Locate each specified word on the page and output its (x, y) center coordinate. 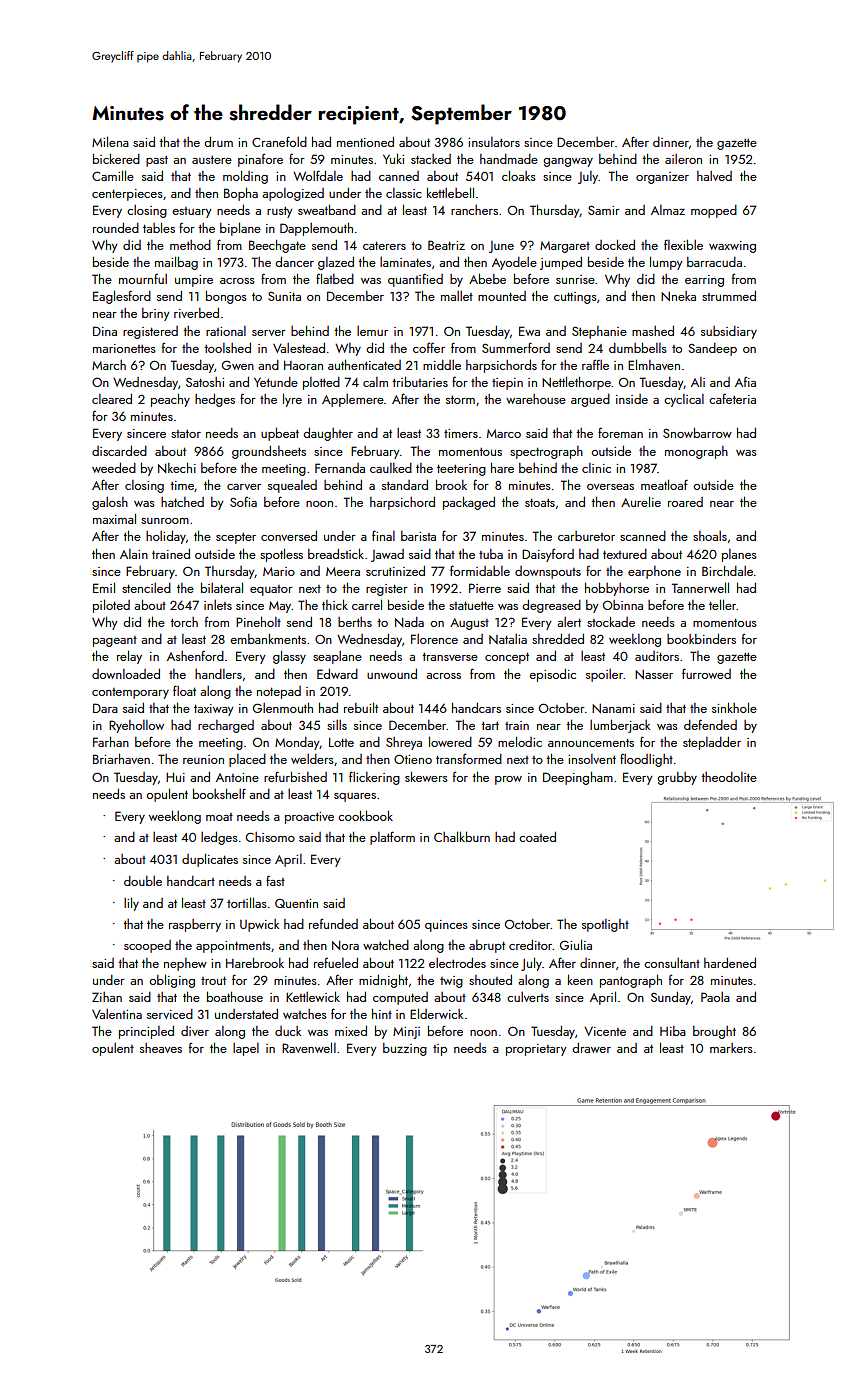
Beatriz (446, 245)
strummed (729, 296)
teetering (461, 470)
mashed (653, 331)
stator (186, 434)
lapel (246, 1049)
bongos (226, 297)
